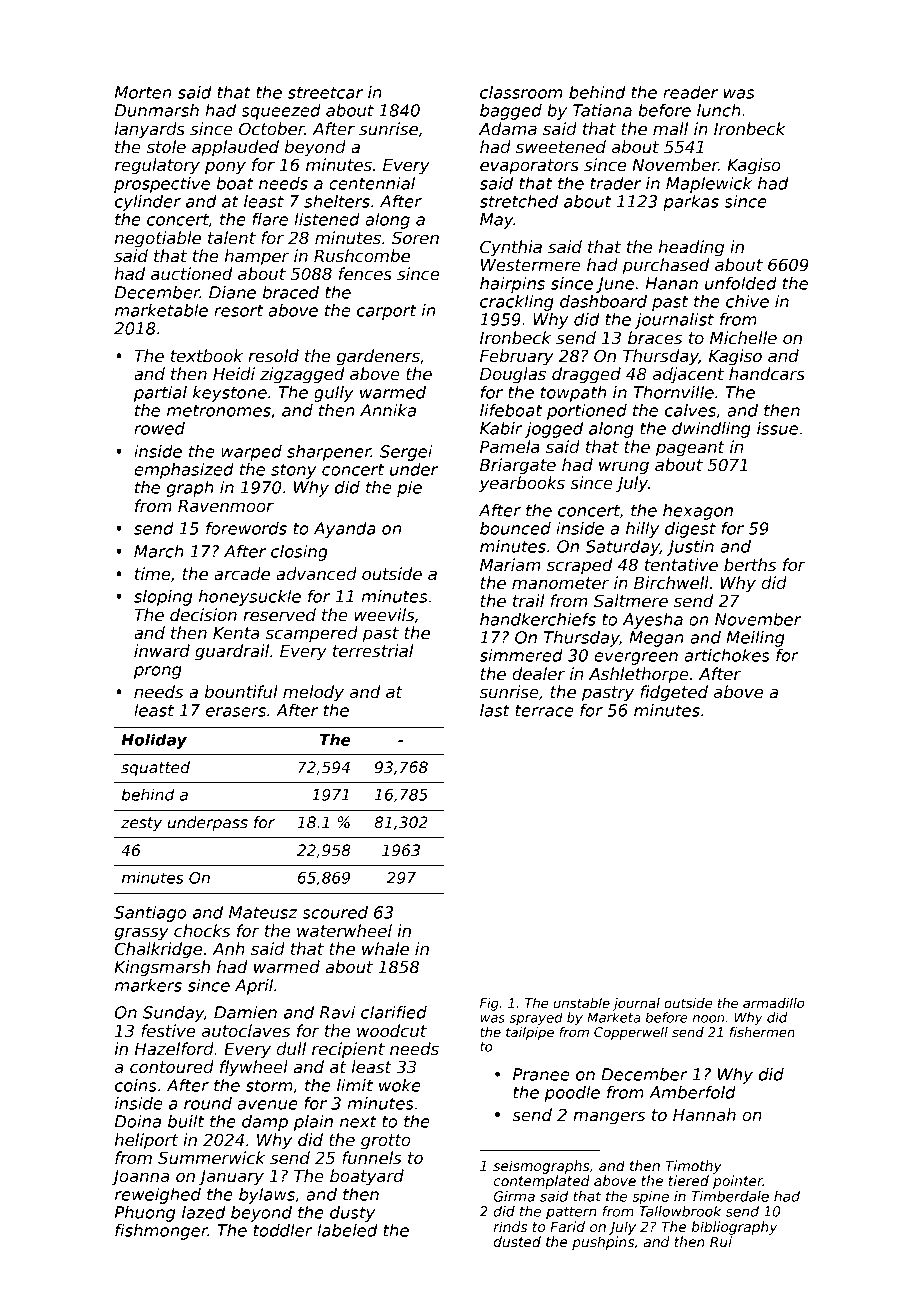  What do you see at coordinates (561, 147) in the screenshot?
I see `sweetened` at bounding box center [561, 147].
